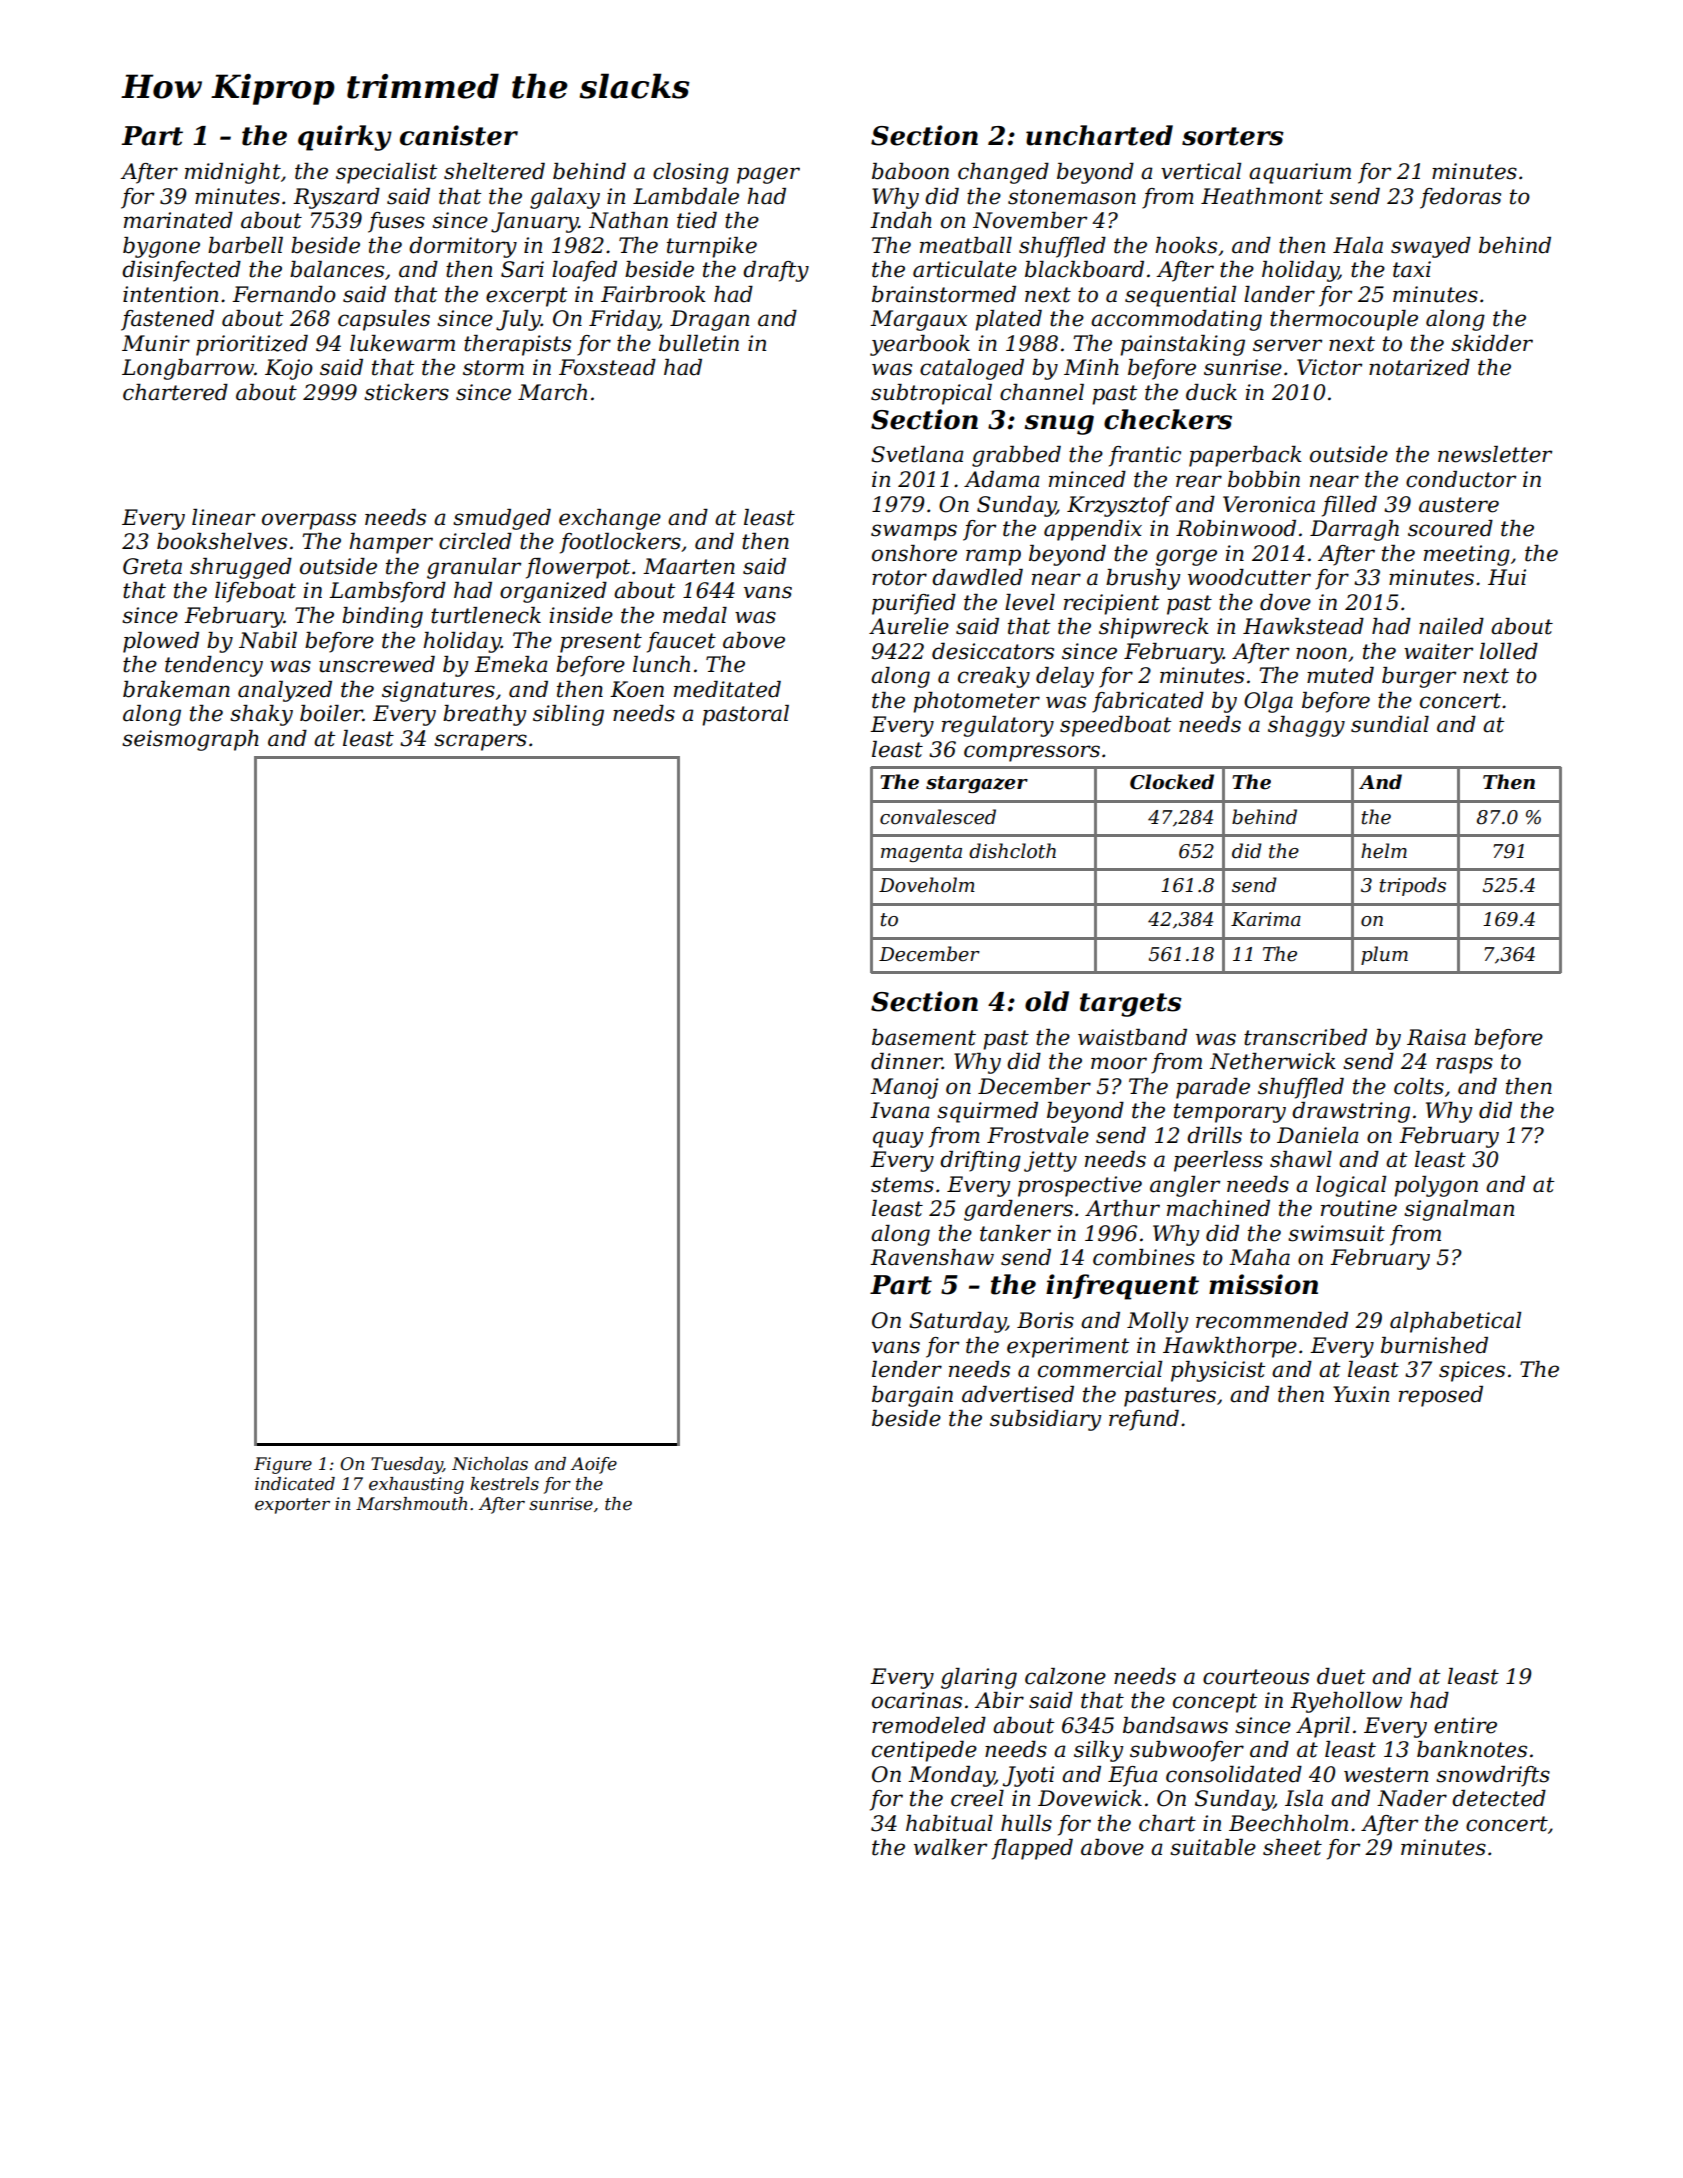  What do you see at coordinates (902, 1185) in the document?
I see `stems` at bounding box center [902, 1185].
